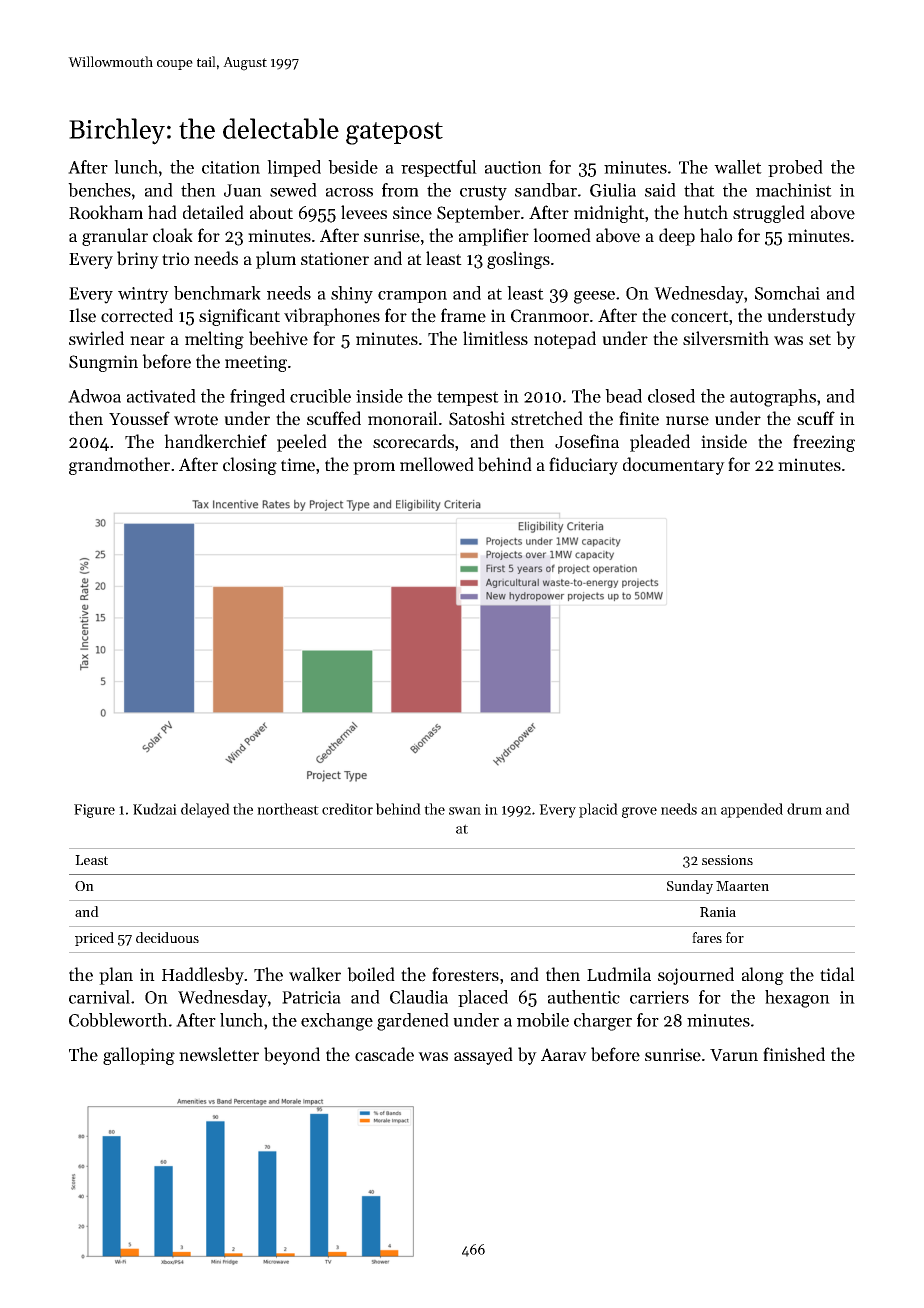 The height and width of the screenshot is (1308, 924). Describe the element at coordinates (231, 167) in the screenshot. I see `citation` at that location.
